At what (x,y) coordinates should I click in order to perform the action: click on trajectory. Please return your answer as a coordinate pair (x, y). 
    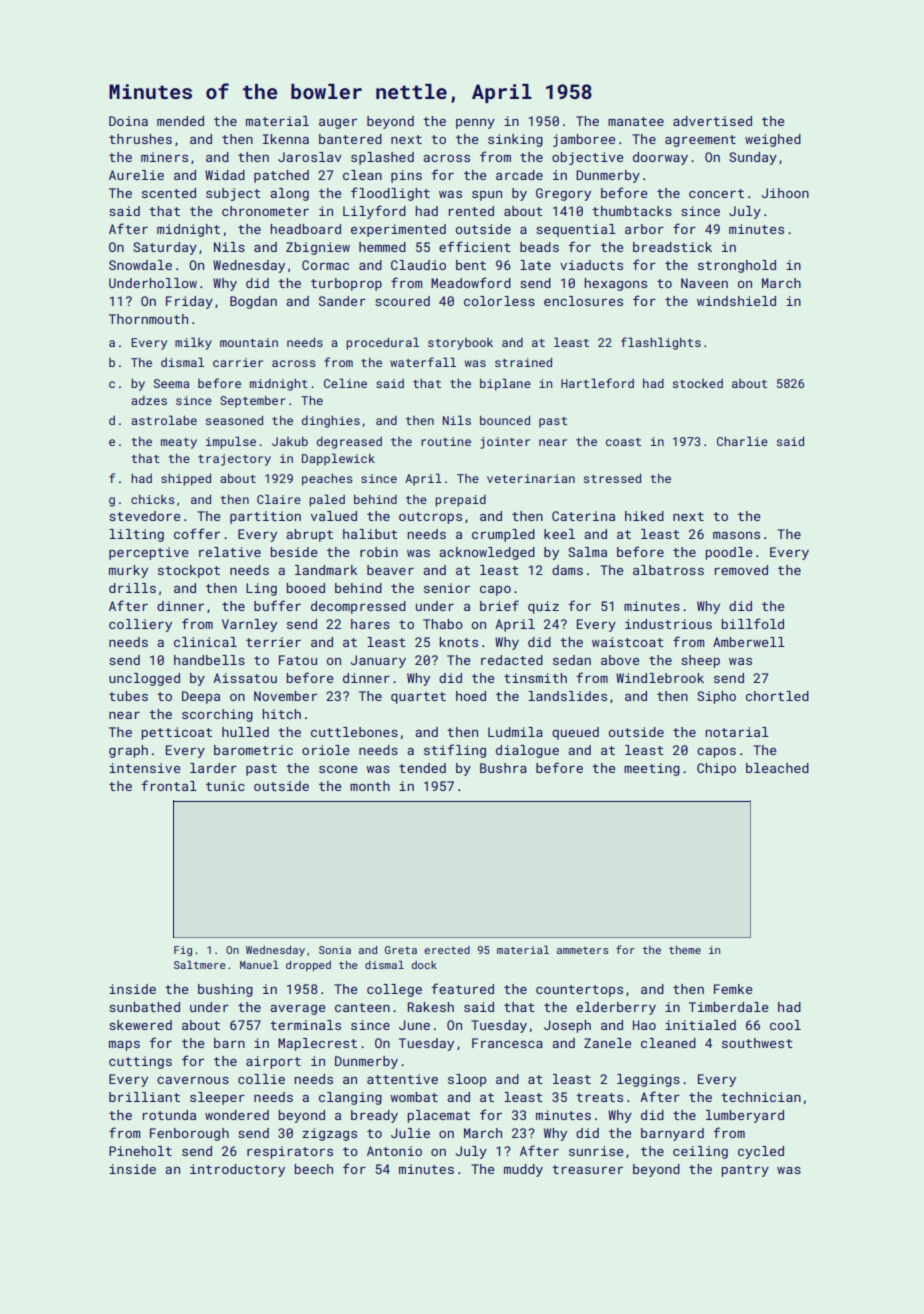
    Looking at the image, I should click on (234, 460).
